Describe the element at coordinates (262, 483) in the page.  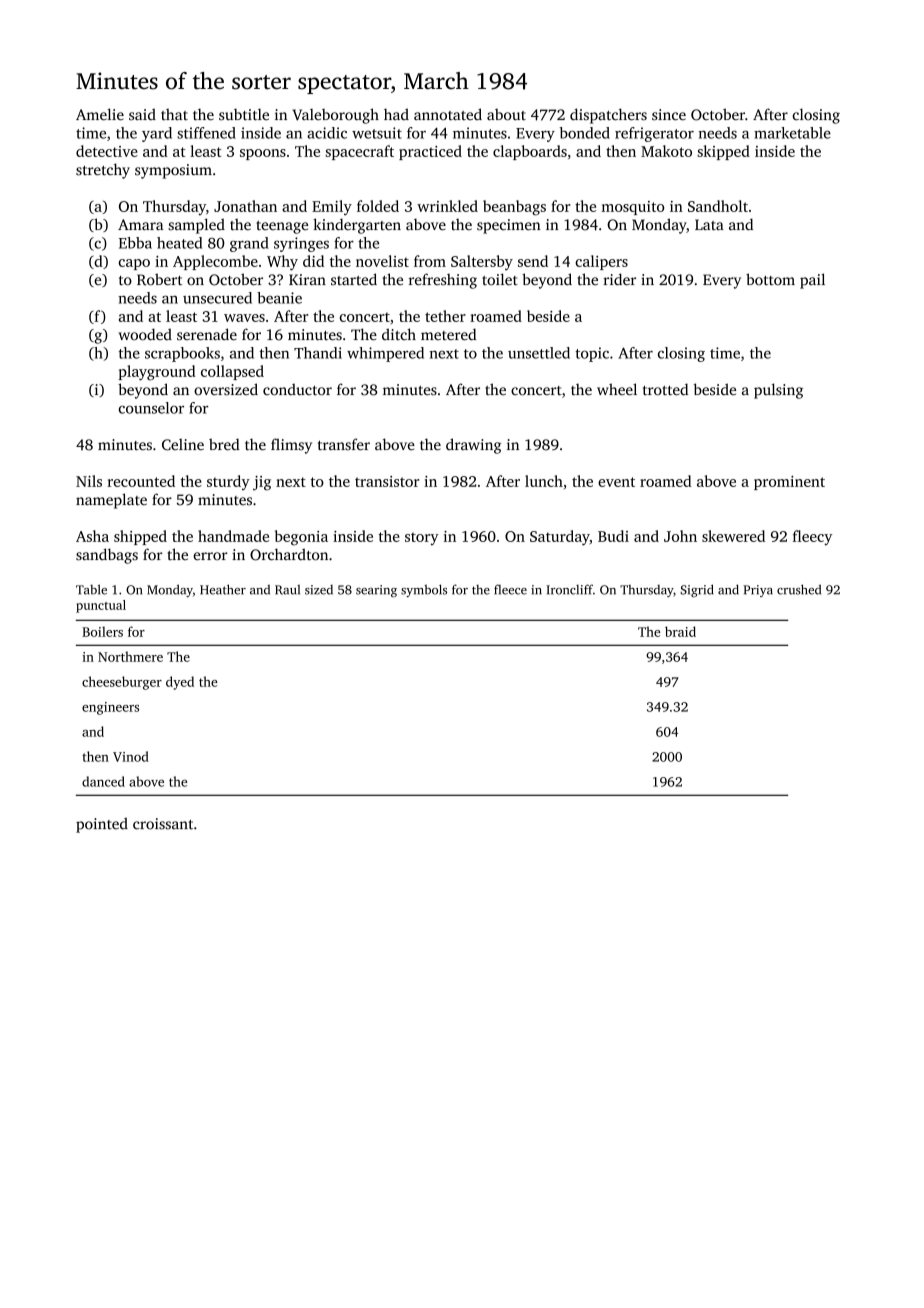
I see `jig` at that location.
